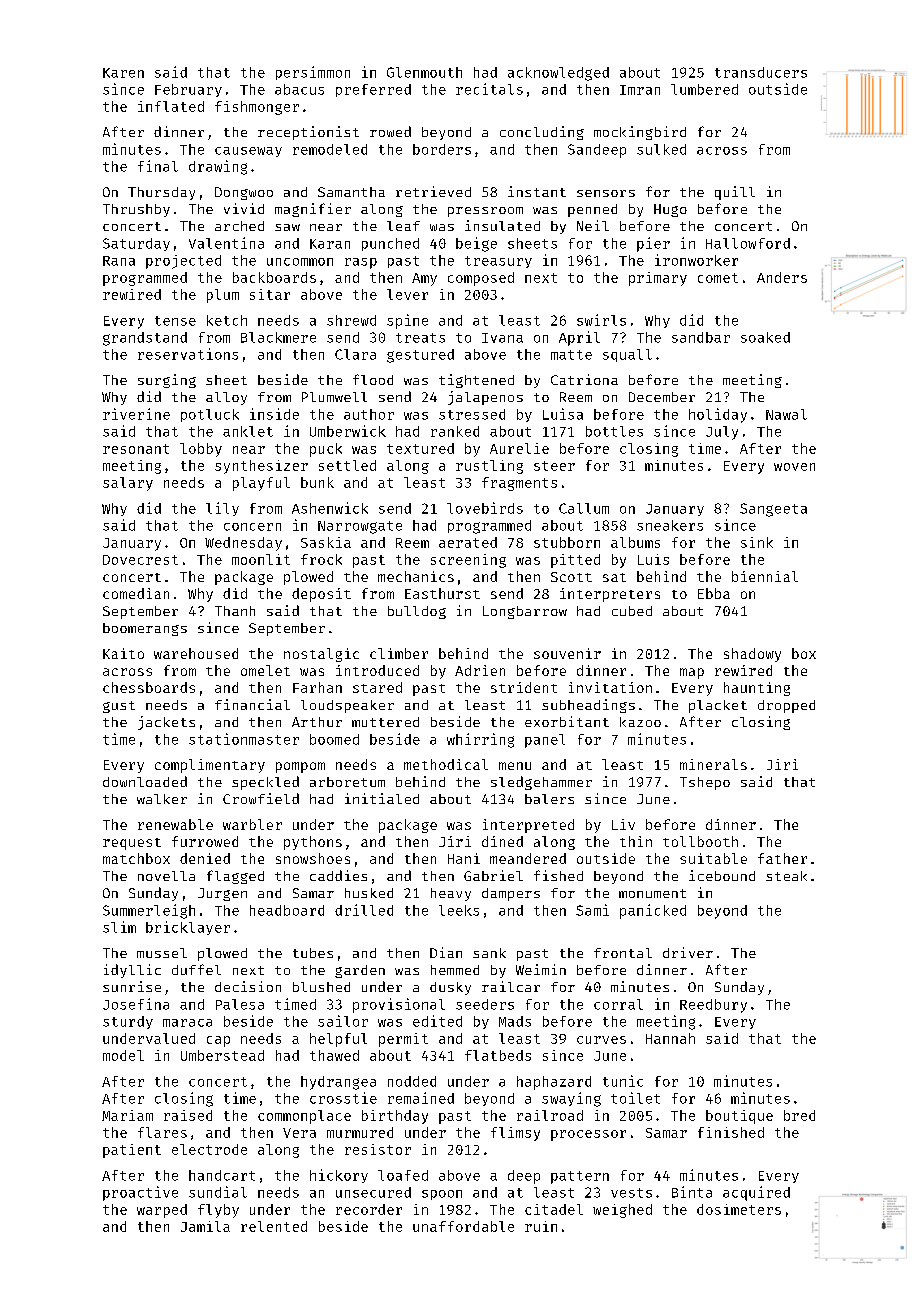 This image has width=924, height=1308. What do you see at coordinates (390, 244) in the image?
I see `punched` at bounding box center [390, 244].
